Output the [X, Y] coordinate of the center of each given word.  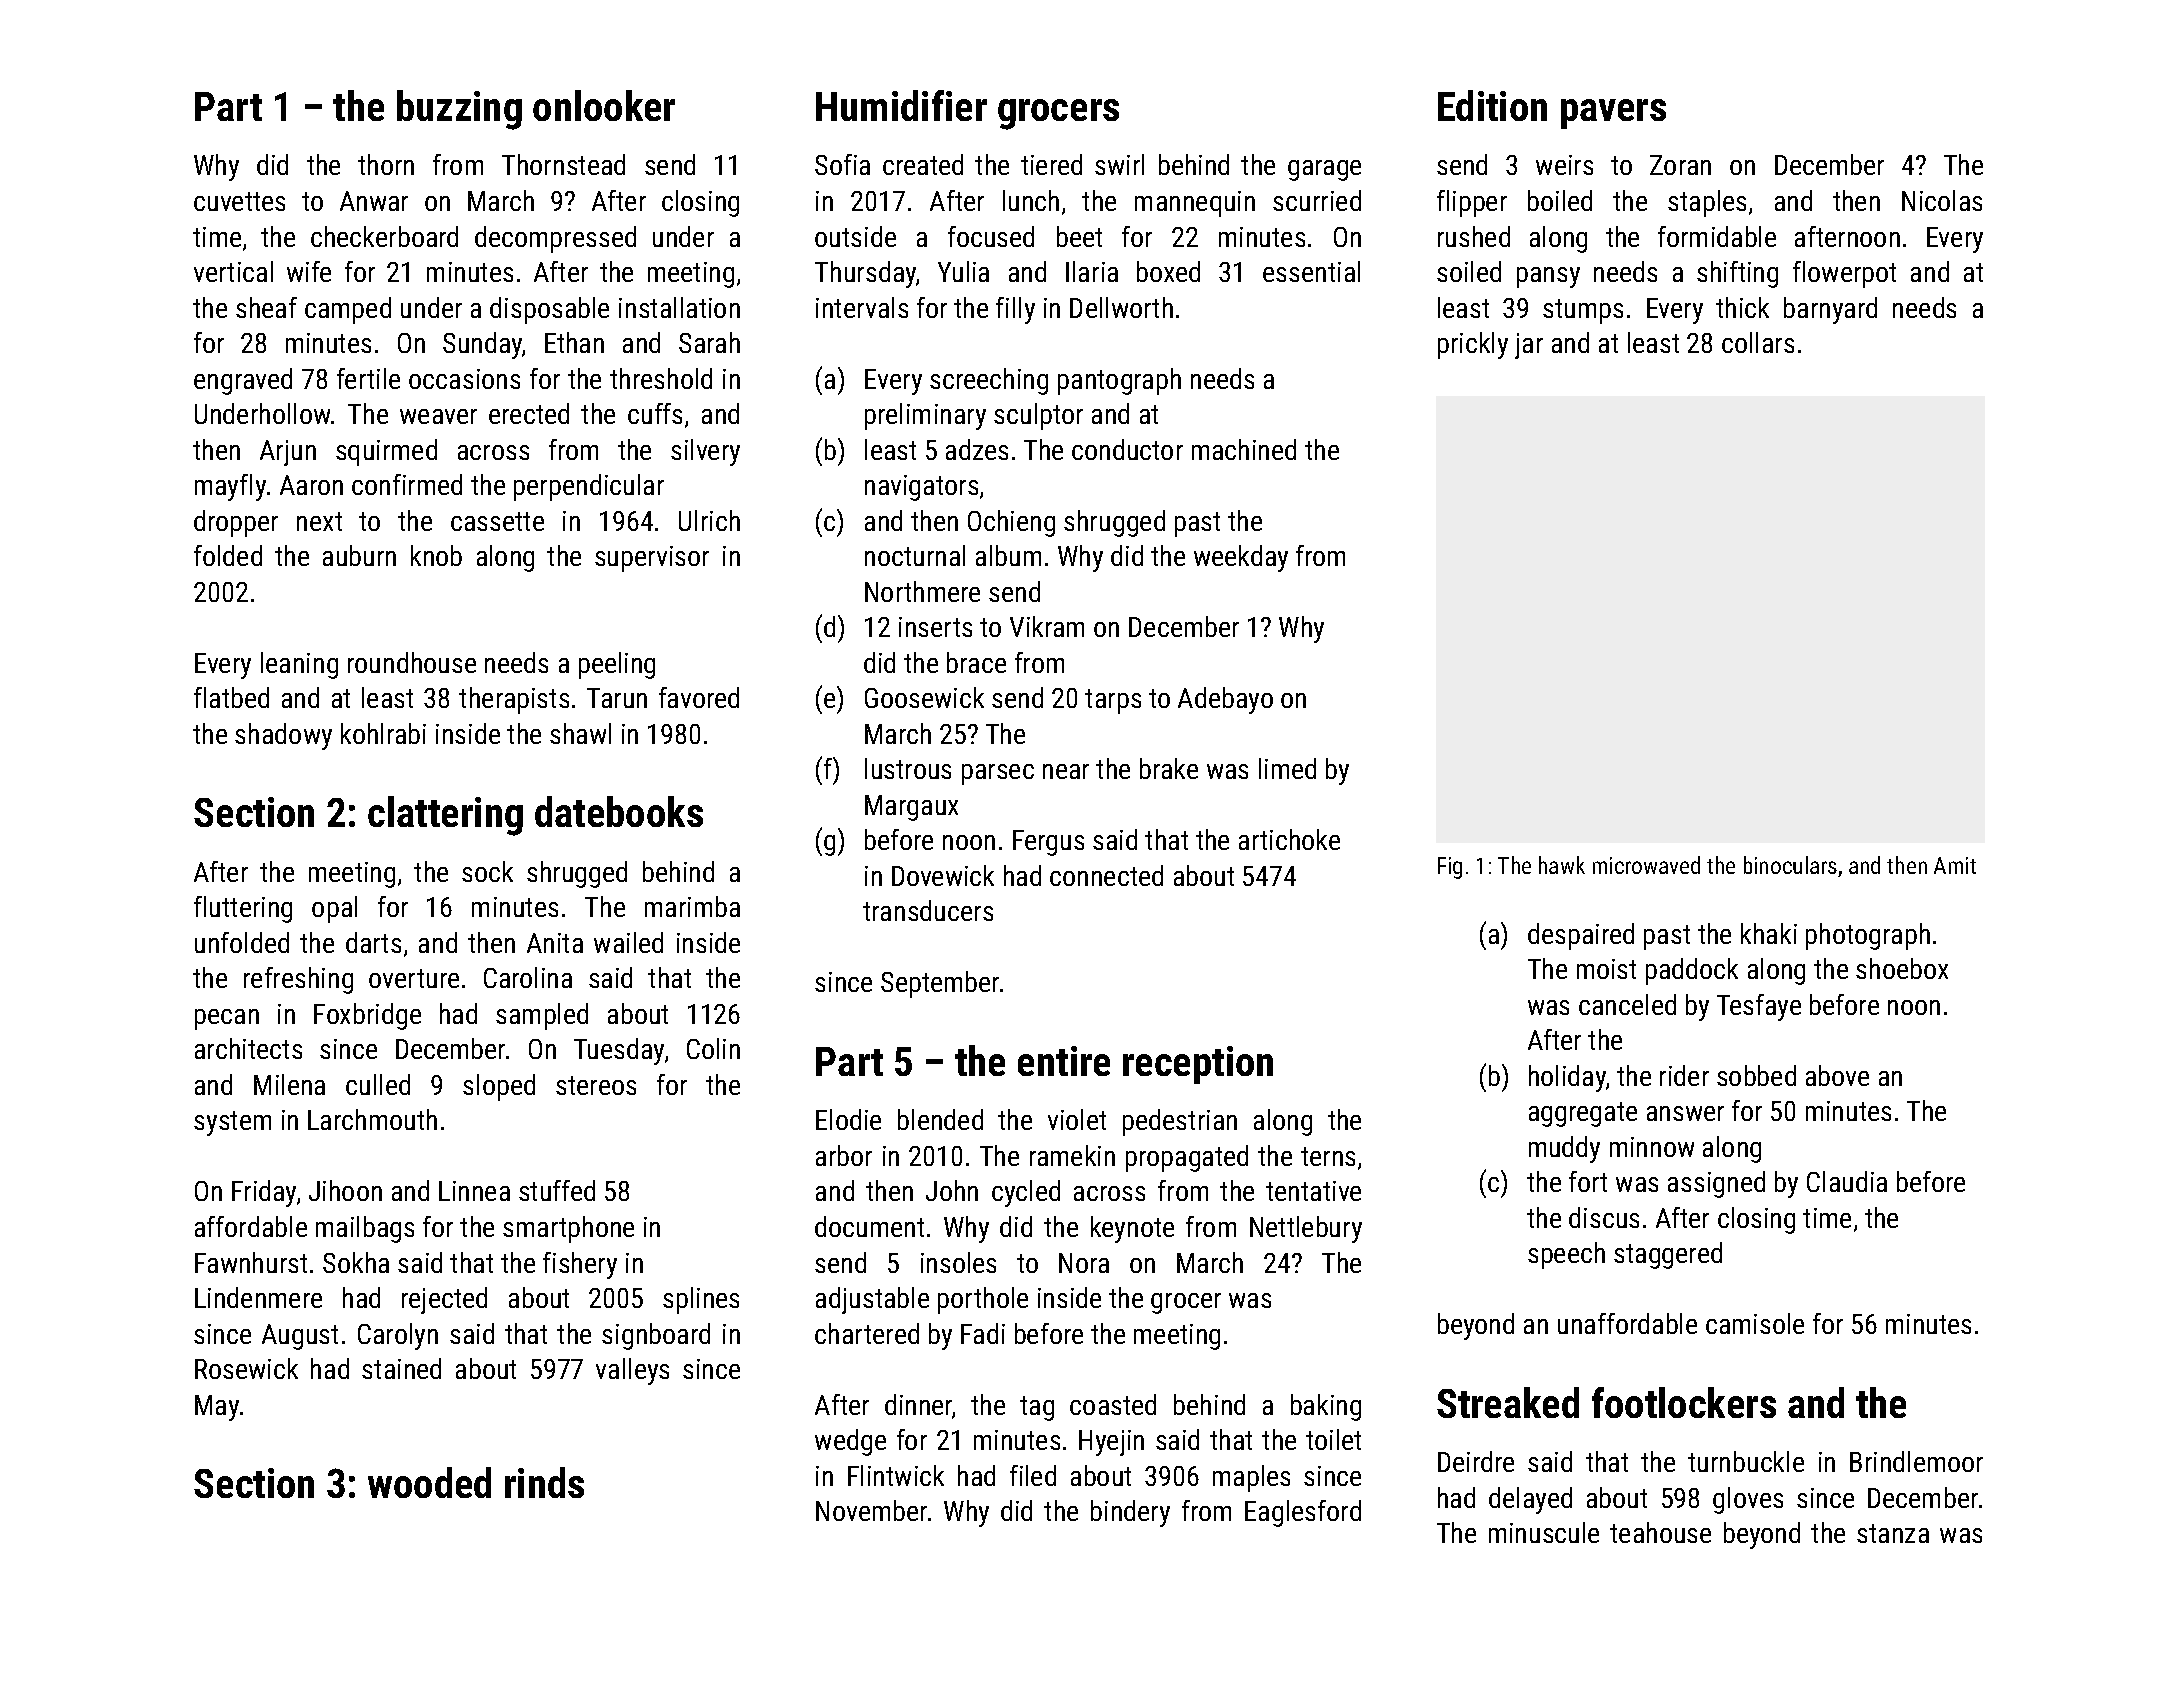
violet [1077, 1119]
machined [1244, 449]
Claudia [1847, 1181]
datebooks [619, 811]
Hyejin [1111, 1443]
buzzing [459, 110]
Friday [264, 1193]
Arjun [288, 453]
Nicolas [1942, 200]
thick [1742, 307]
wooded [429, 1482]
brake [1169, 768]
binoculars [1790, 865]
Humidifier [901, 105]
